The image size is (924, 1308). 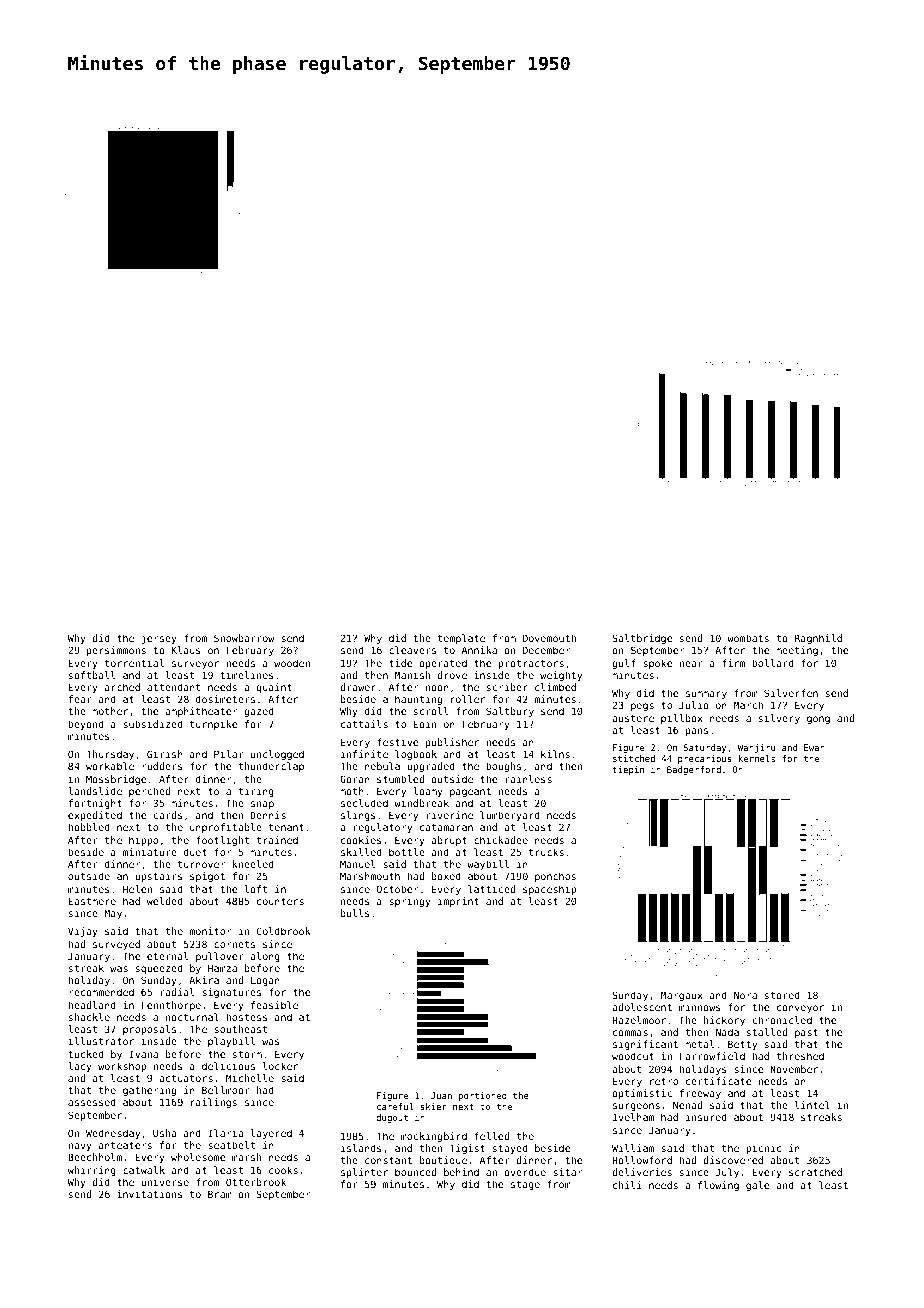 What do you see at coordinates (748, 638) in the image?
I see `wombats` at bounding box center [748, 638].
